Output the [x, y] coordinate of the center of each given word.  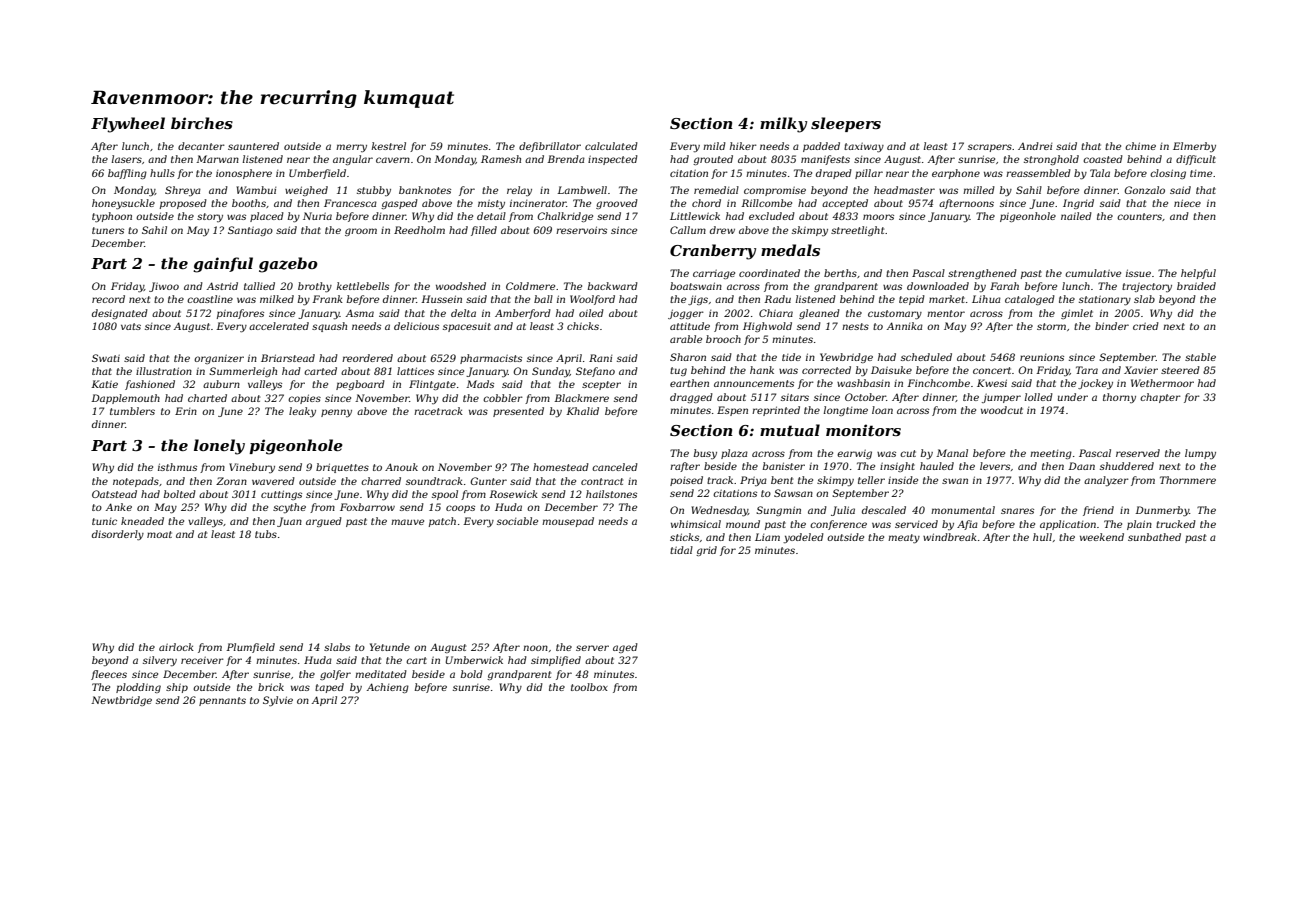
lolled [1039, 397]
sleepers [846, 124]
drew [722, 230]
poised [686, 481]
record [108, 299]
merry [351, 148]
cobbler [503, 398]
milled [979, 190]
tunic [104, 521]
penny [336, 413]
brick [271, 687]
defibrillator [550, 147]
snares [1017, 511]
